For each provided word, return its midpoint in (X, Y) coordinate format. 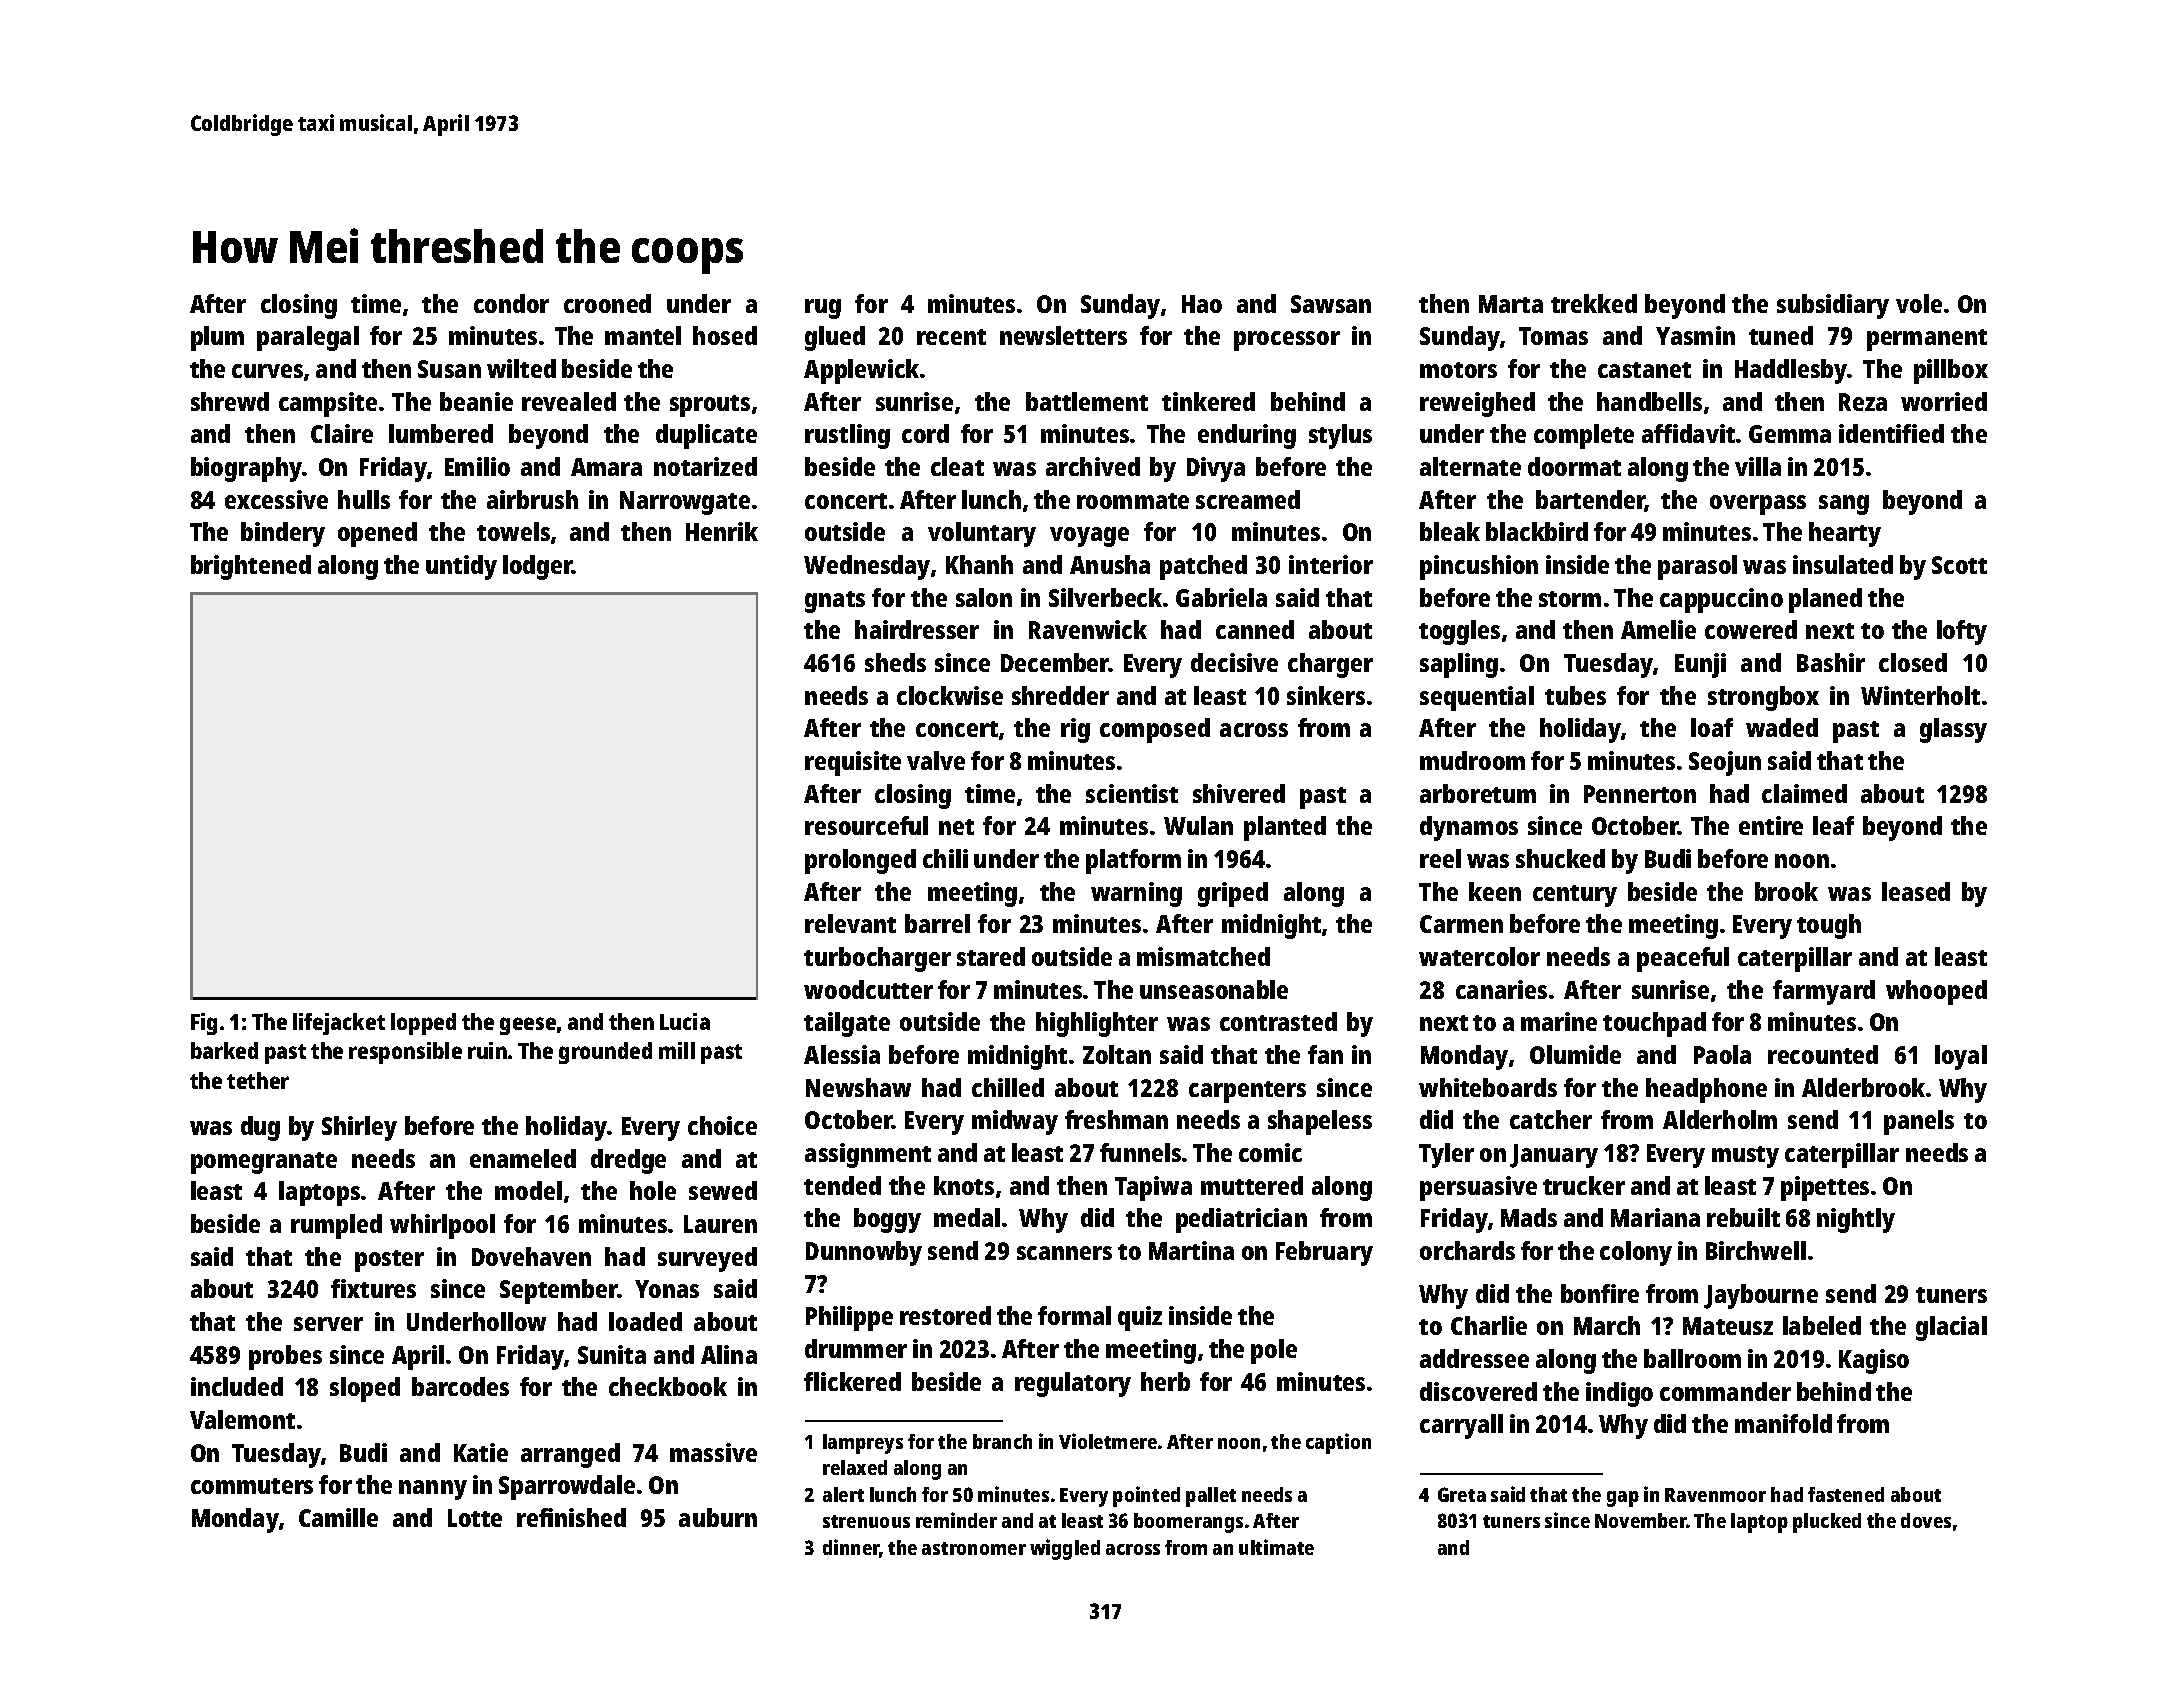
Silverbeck (1105, 597)
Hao (1202, 304)
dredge (628, 1161)
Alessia (842, 1054)
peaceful (1683, 959)
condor (511, 303)
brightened (251, 567)
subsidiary (1833, 306)
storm (1570, 599)
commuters (252, 1486)
